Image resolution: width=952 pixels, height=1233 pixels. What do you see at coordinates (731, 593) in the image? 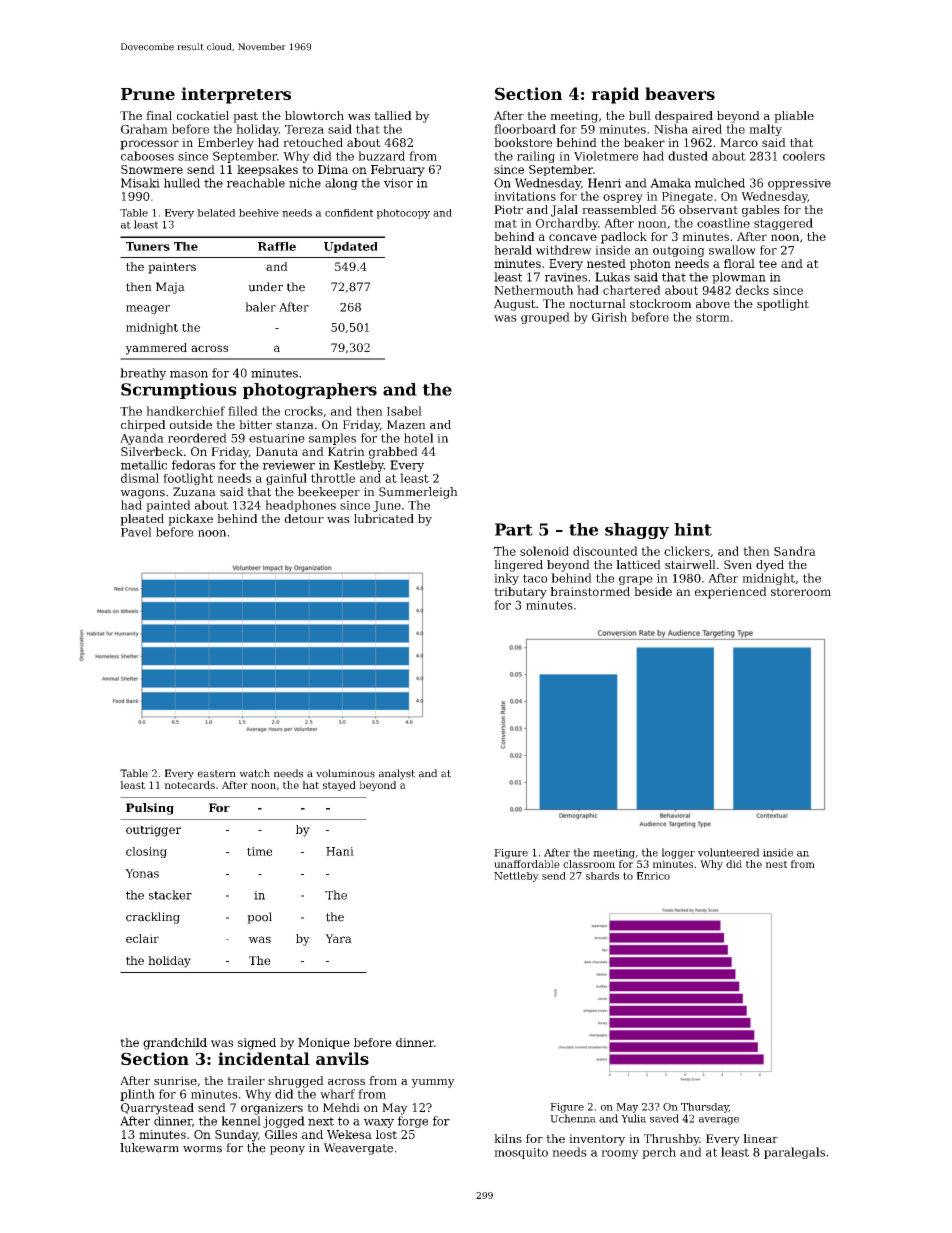
I see `experienced` at bounding box center [731, 593].
